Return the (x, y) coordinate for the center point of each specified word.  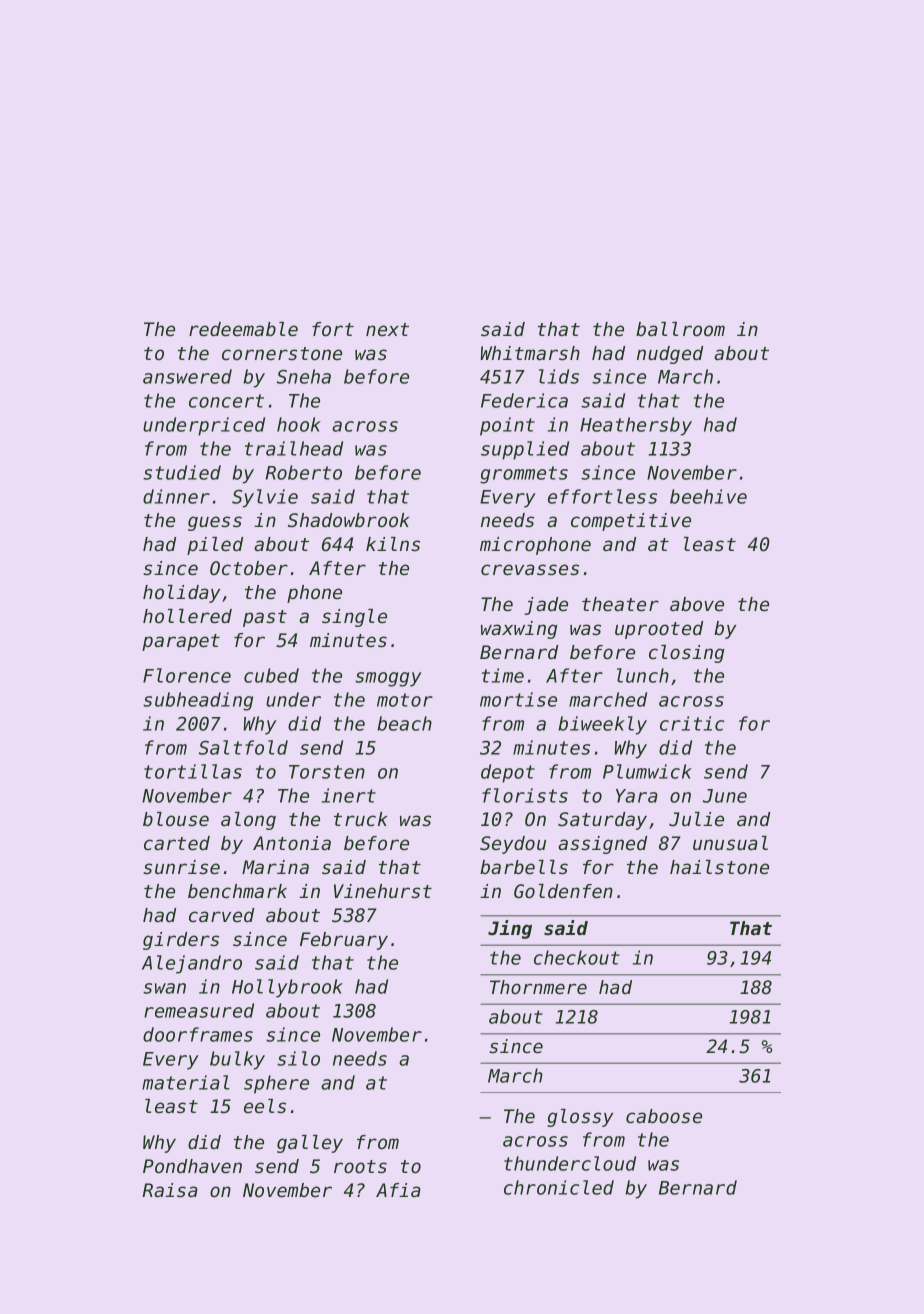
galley (310, 1144)
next (387, 329)
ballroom (680, 329)
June (725, 796)
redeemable (243, 329)
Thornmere (538, 987)
